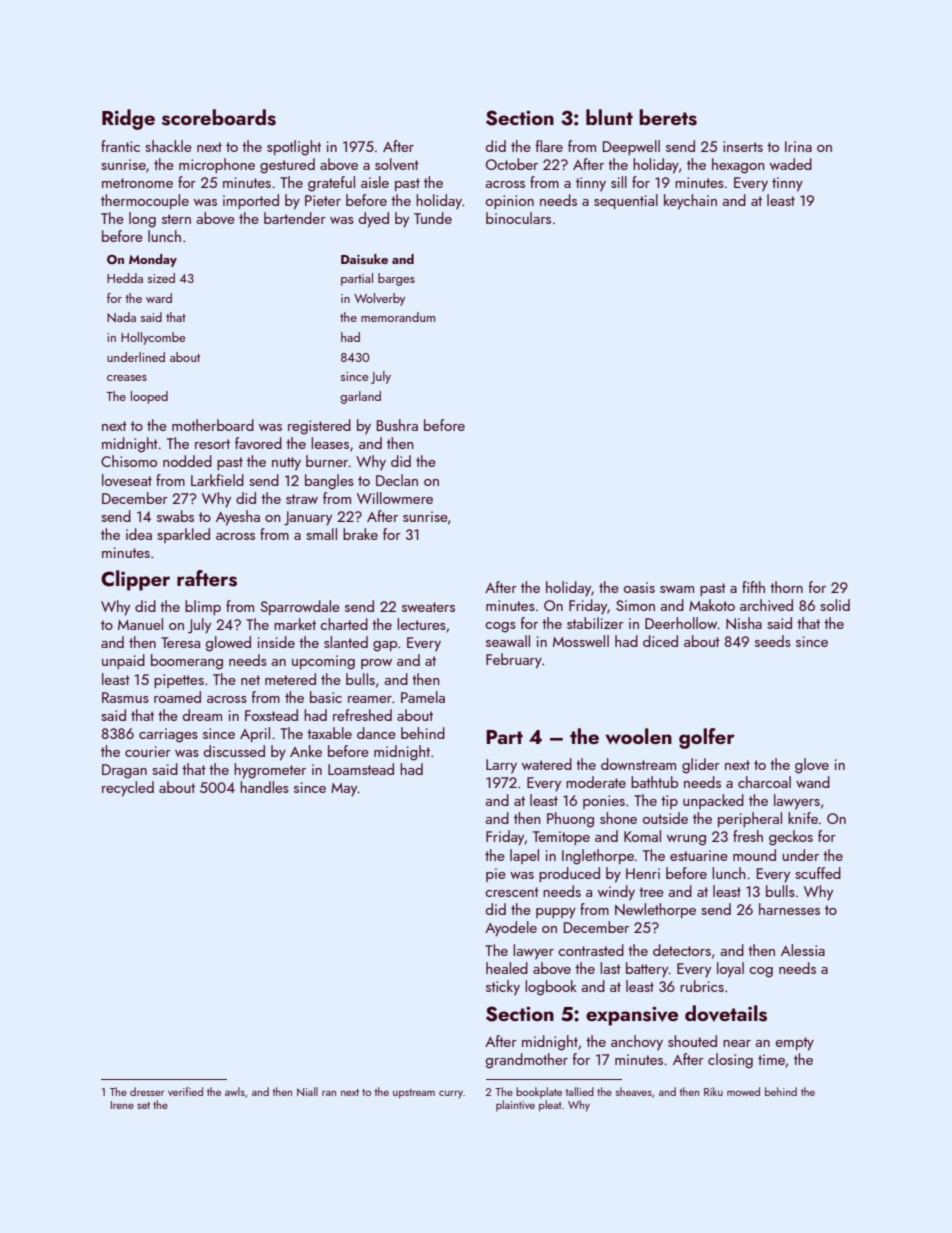 The height and width of the page is (1233, 952). I want to click on Bushra, so click(397, 425).
